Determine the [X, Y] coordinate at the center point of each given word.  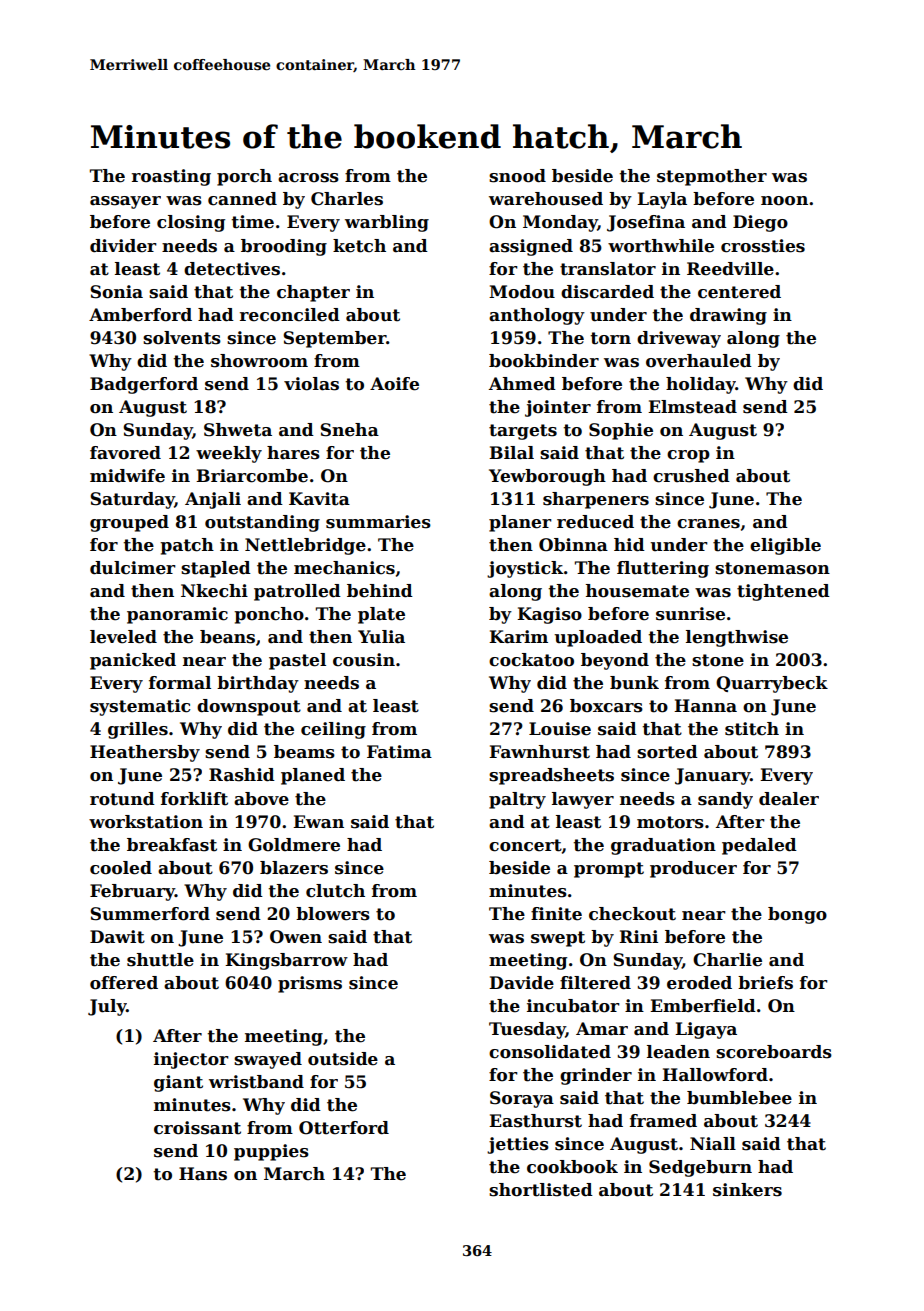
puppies [271, 1152]
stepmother [712, 177]
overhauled [699, 361]
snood [517, 176]
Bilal [511, 453]
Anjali [213, 500]
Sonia [116, 292]
